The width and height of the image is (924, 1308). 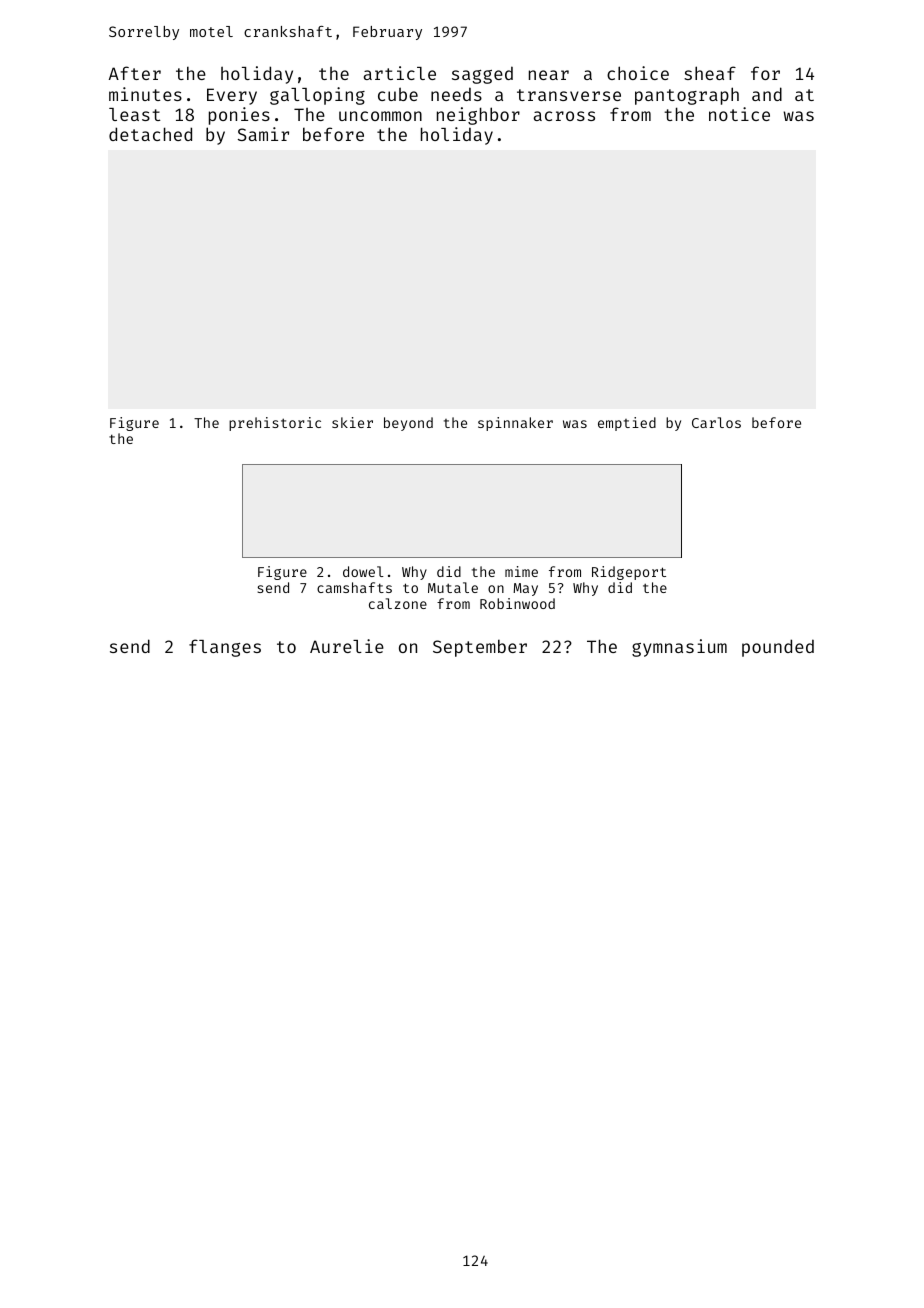 I want to click on prehistoric, so click(x=275, y=424).
